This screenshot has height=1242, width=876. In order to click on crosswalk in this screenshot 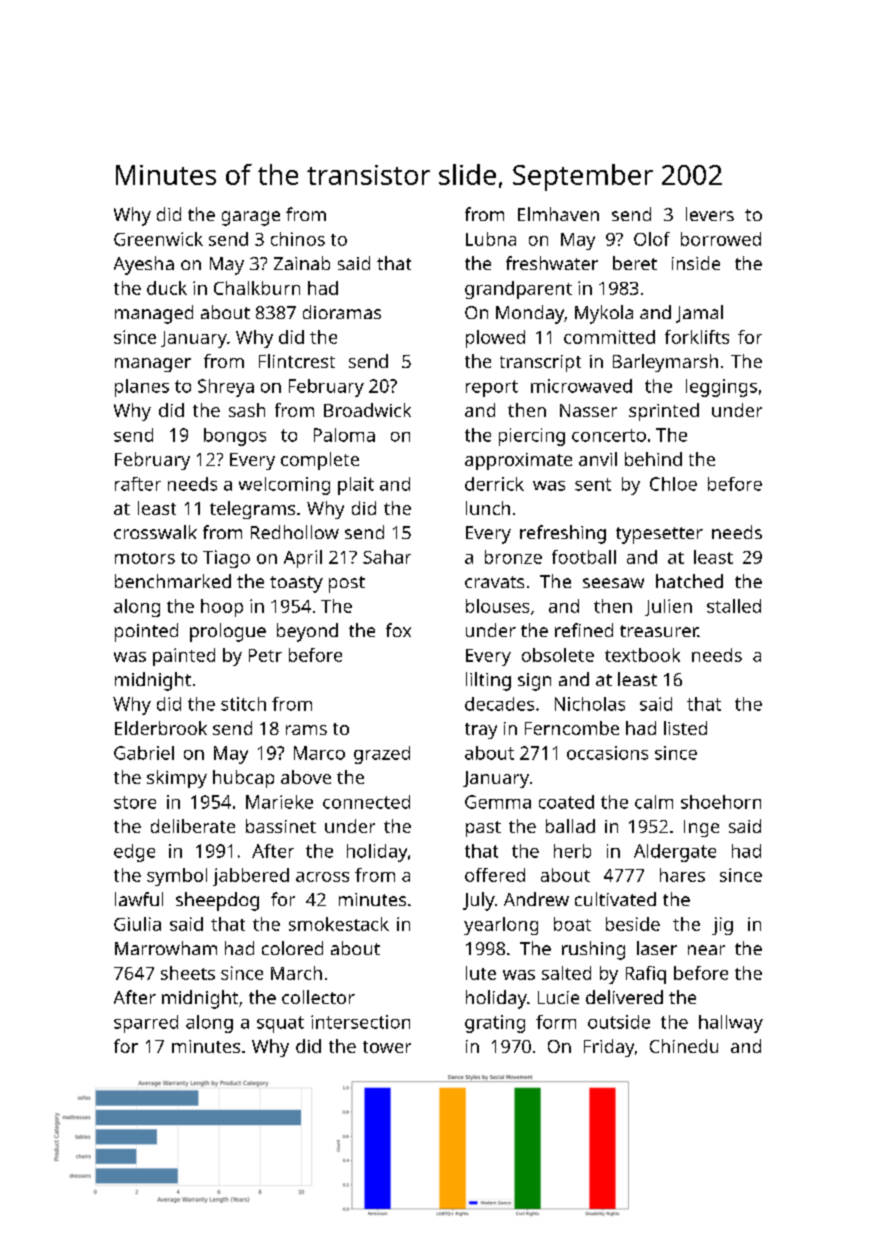, I will do `click(155, 532)`.
